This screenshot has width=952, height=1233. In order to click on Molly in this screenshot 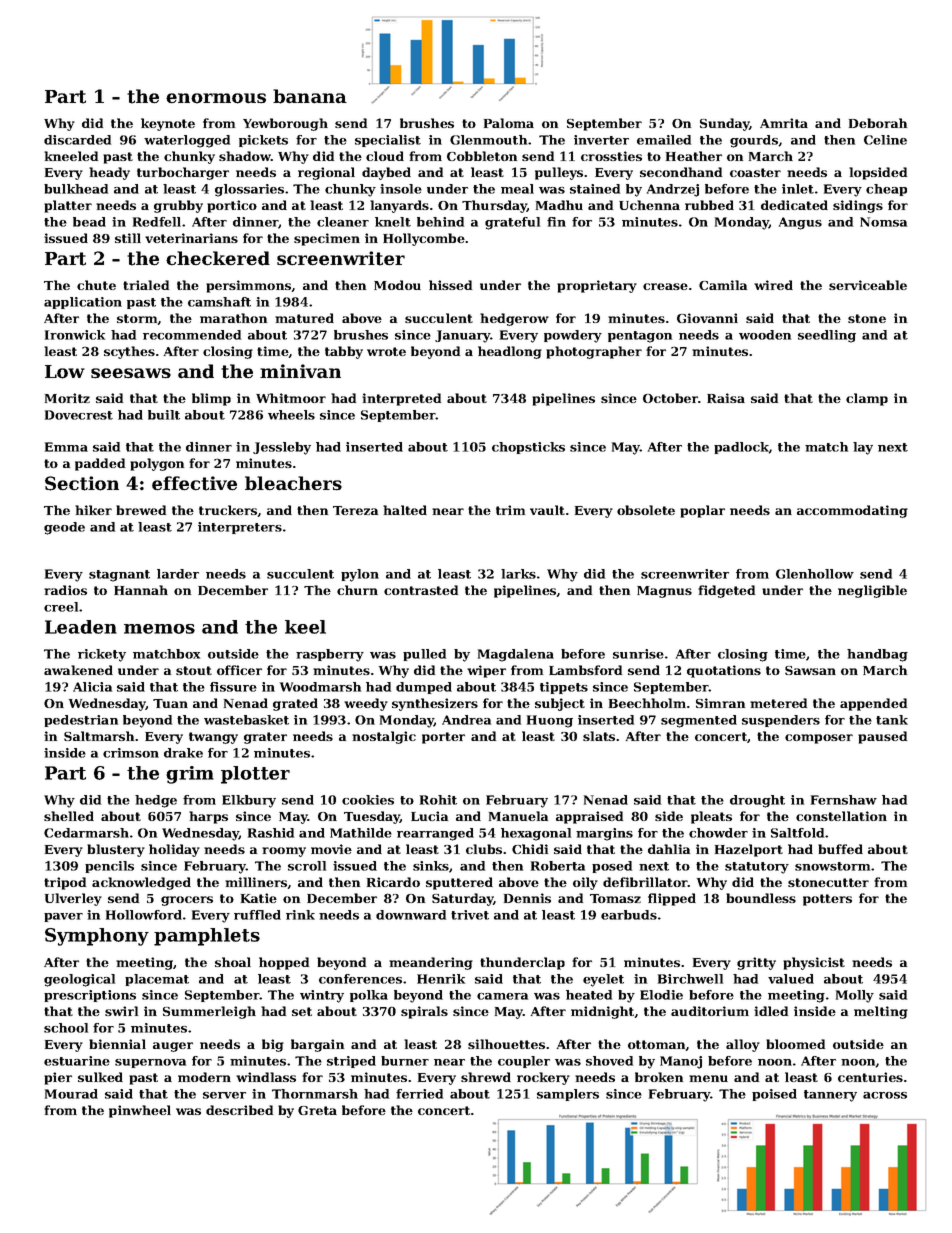, I will do `click(855, 996)`.
